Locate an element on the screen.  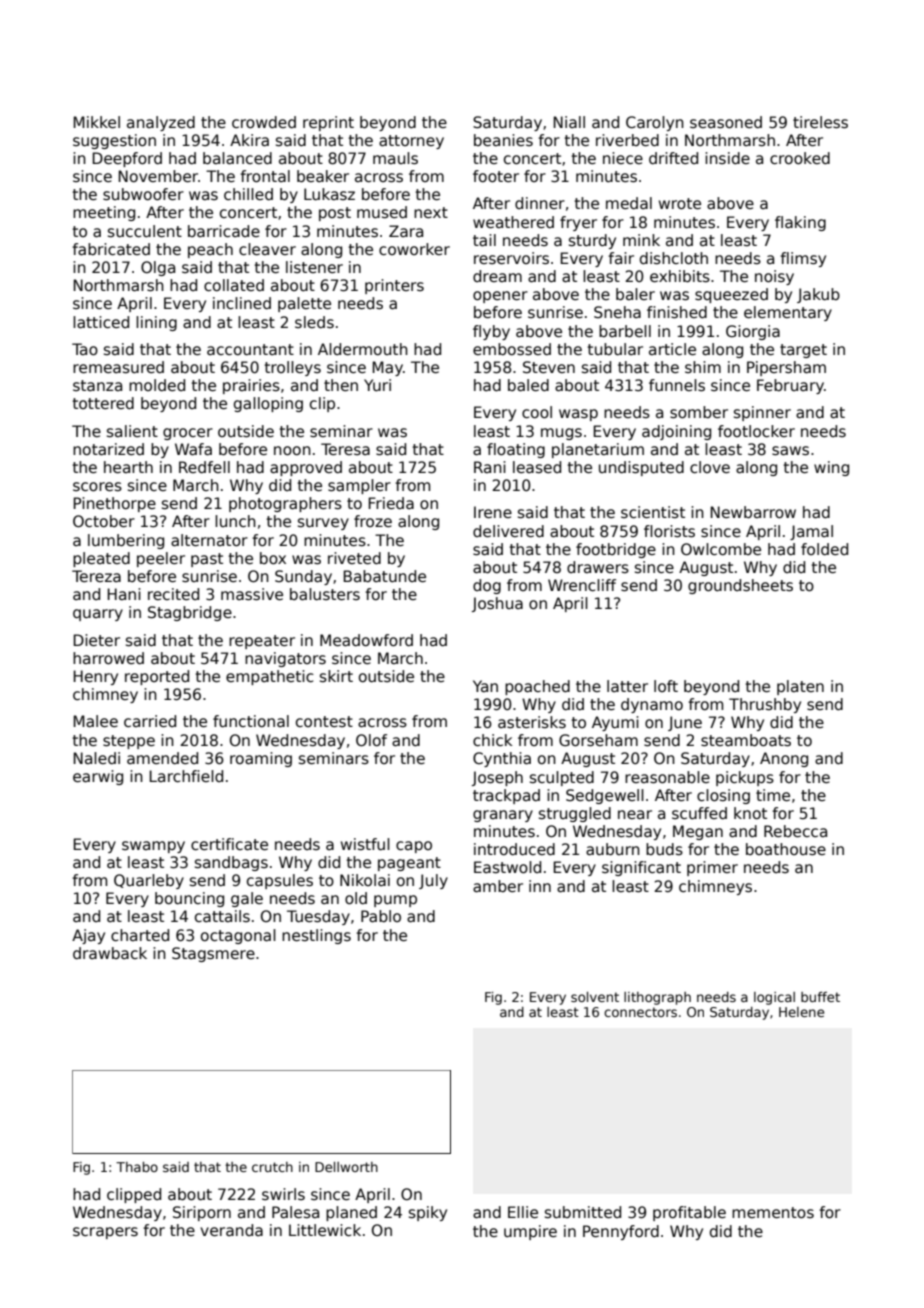
remeasured is located at coordinates (118, 367).
